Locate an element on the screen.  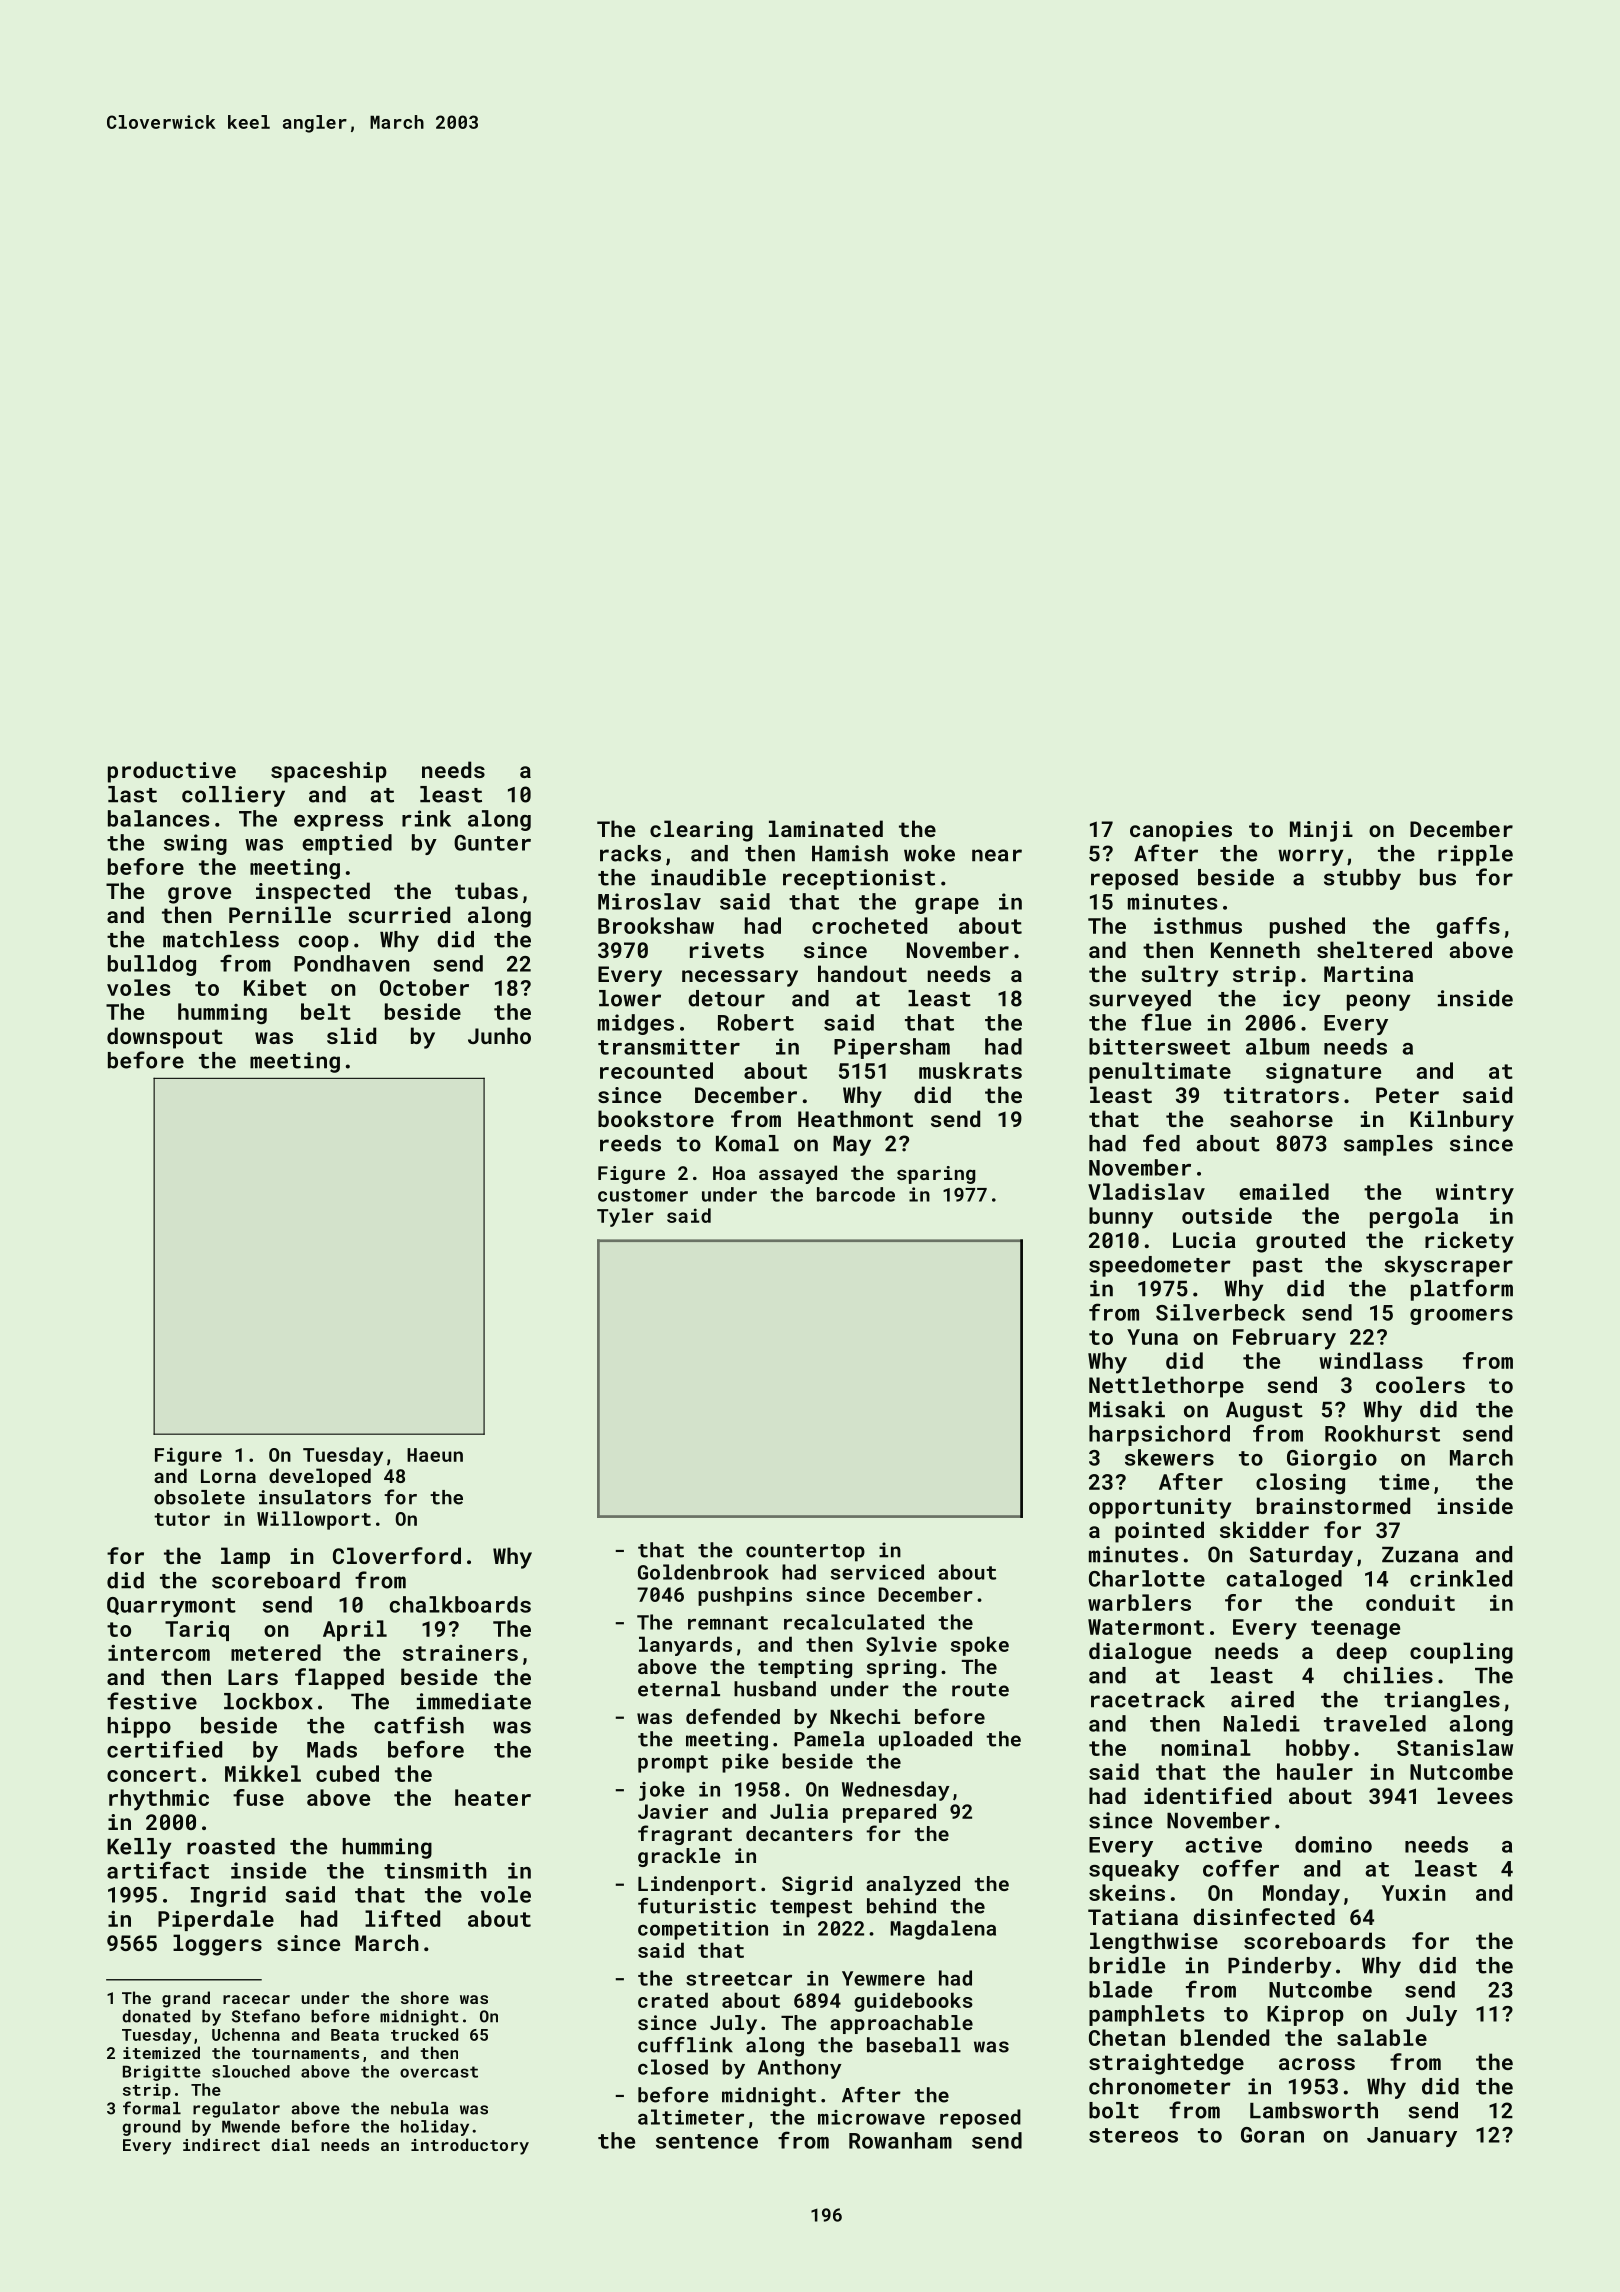
laminated is located at coordinates (826, 828).
